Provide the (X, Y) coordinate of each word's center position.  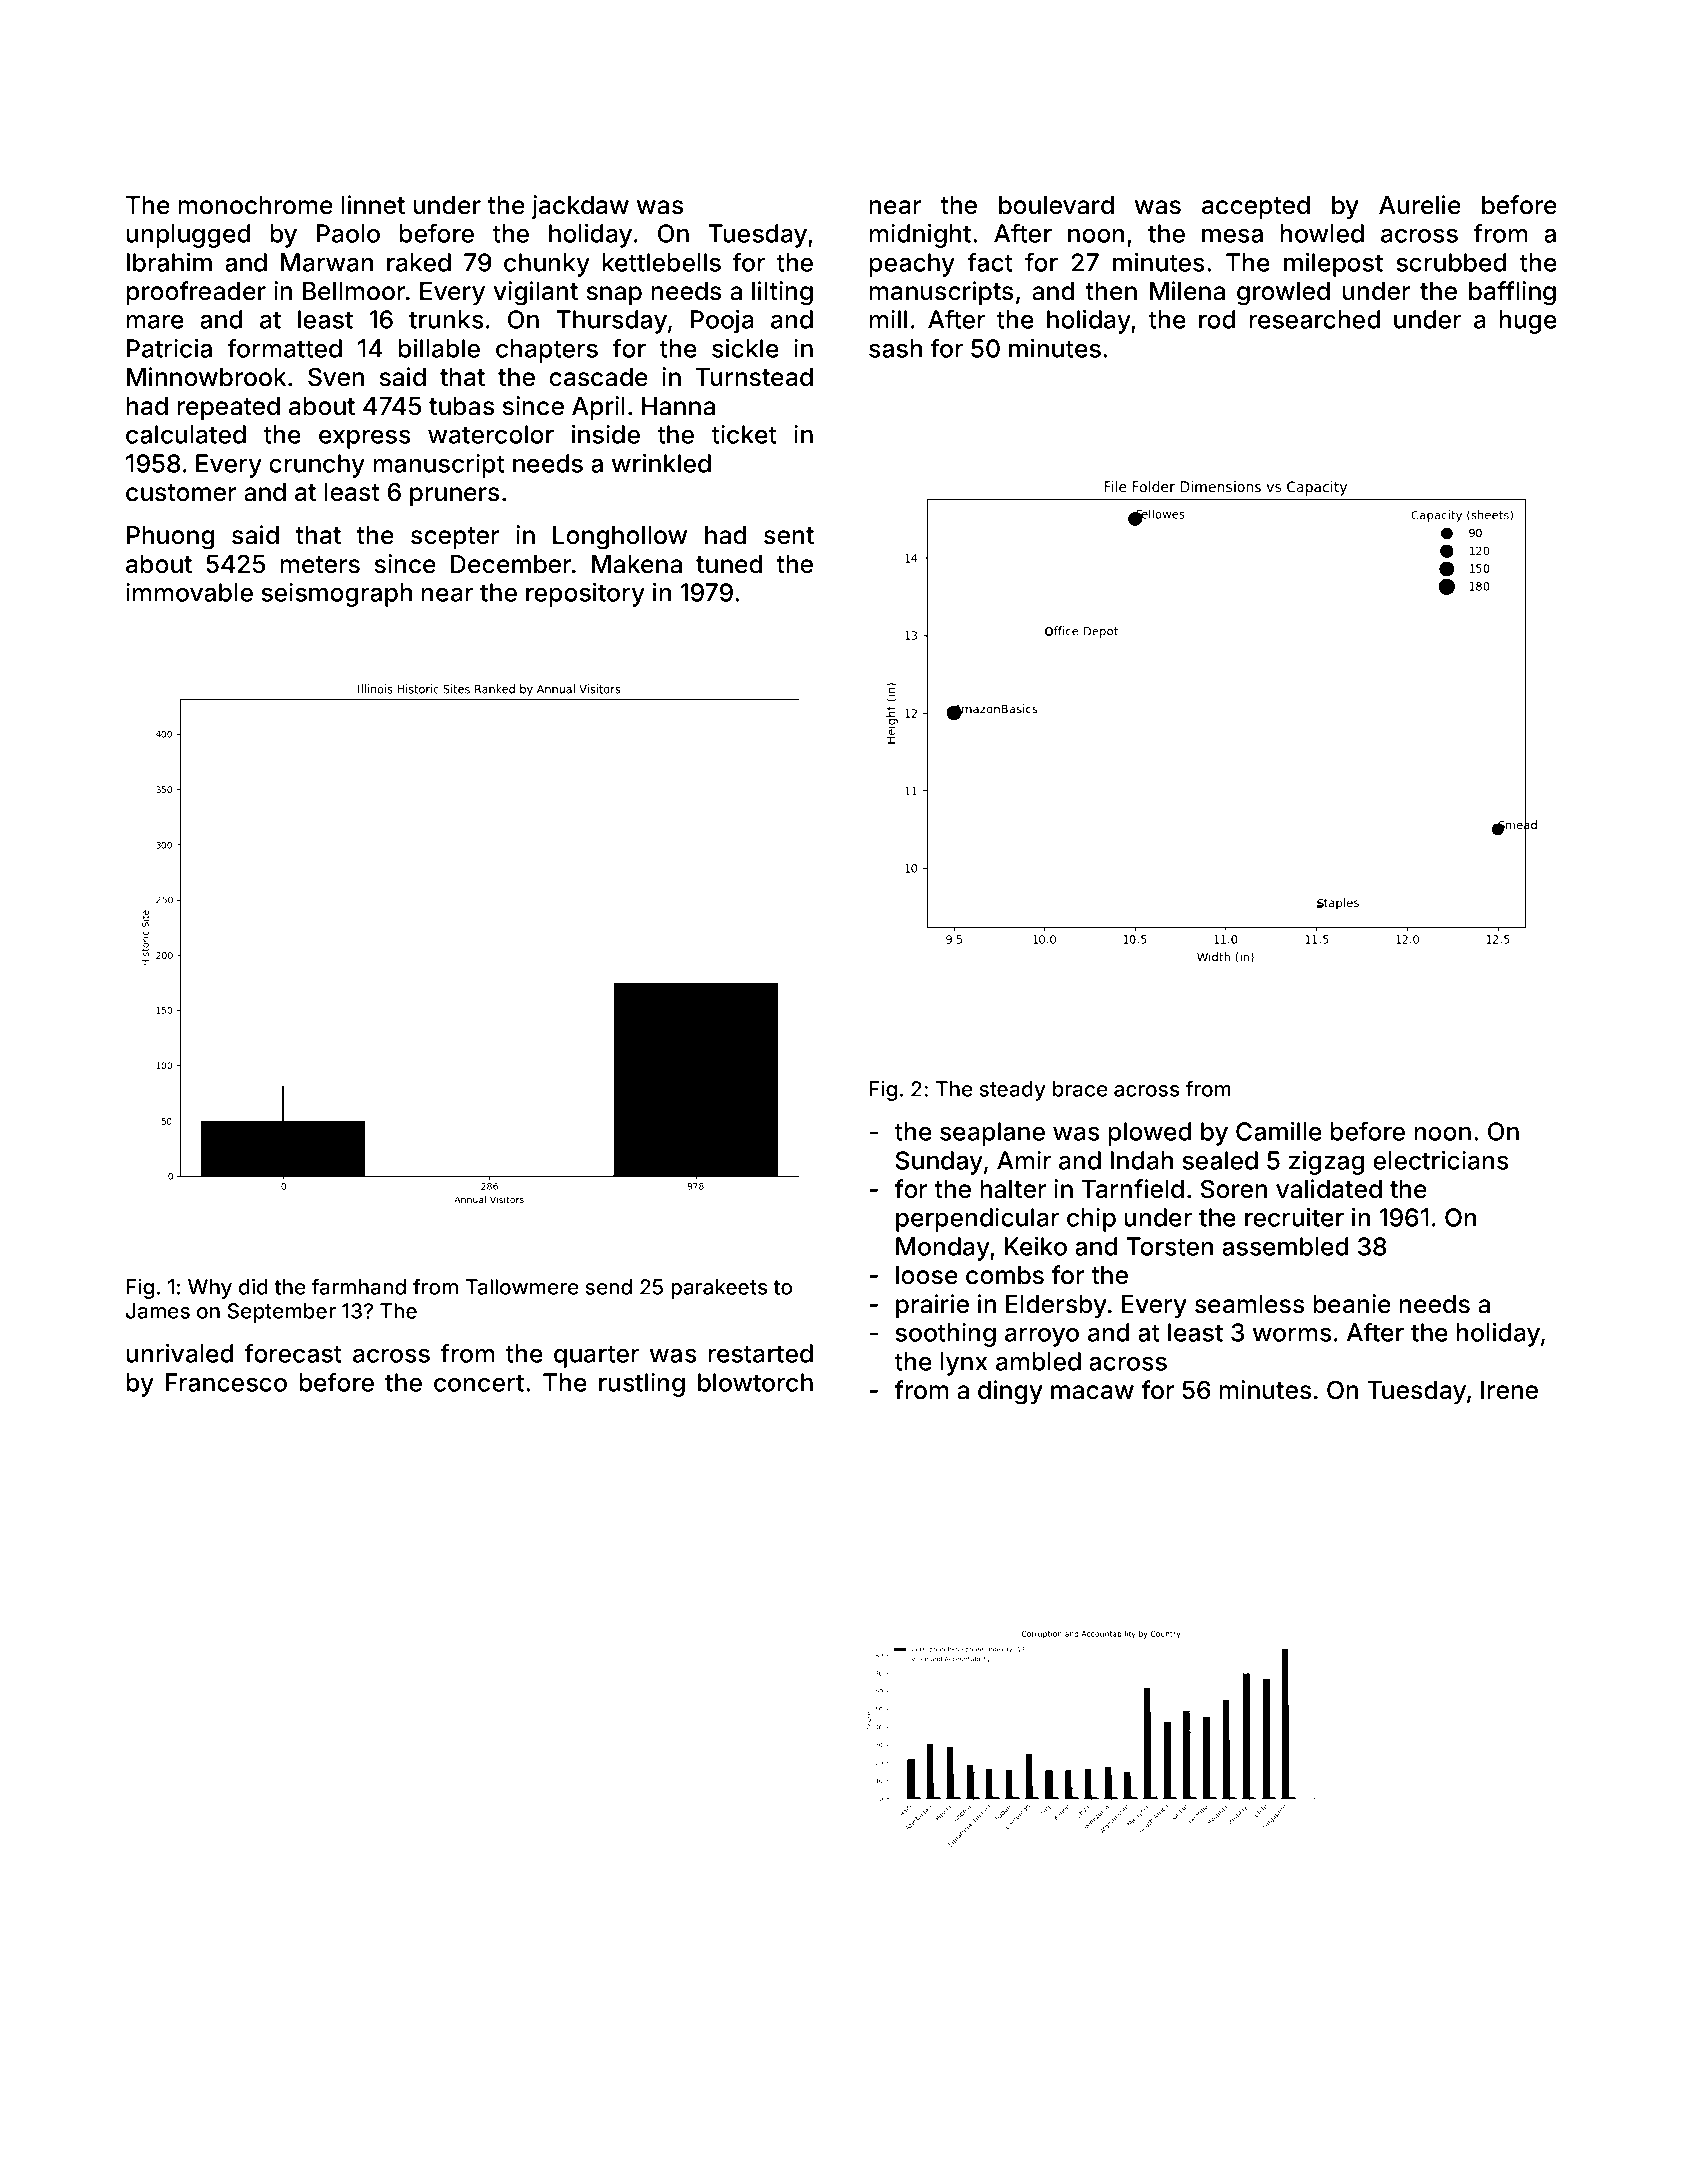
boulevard (1056, 205)
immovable (189, 592)
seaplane (992, 1134)
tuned (729, 564)
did (253, 1287)
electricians (1440, 1160)
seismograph (337, 595)
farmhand (358, 1286)
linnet (373, 205)
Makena (637, 564)
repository (585, 595)
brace (1080, 1089)
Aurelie (1420, 205)
